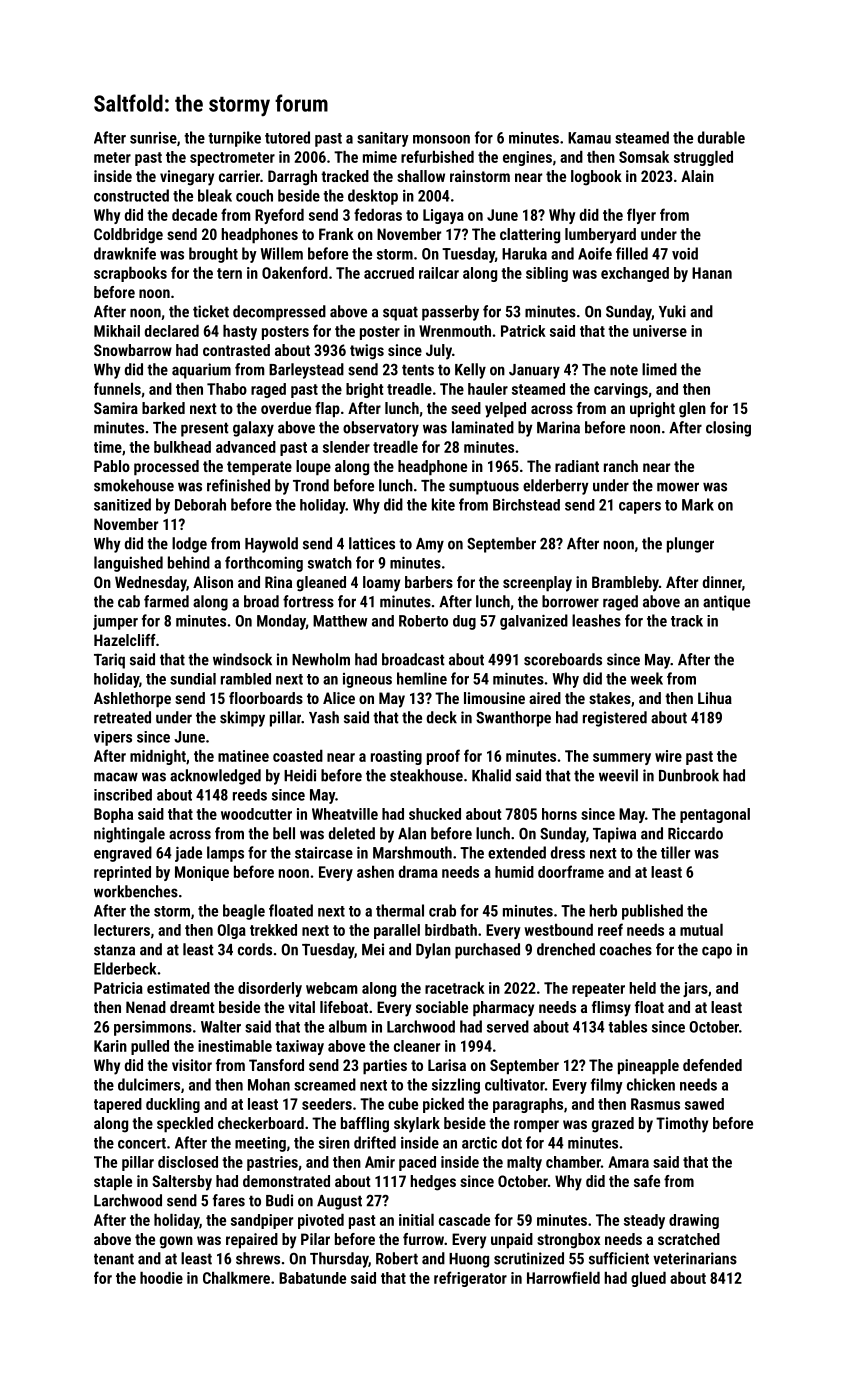 Image resolution: width=849 pixels, height=1400 pixels. What do you see at coordinates (130, 274) in the screenshot?
I see `scrapbooks` at bounding box center [130, 274].
